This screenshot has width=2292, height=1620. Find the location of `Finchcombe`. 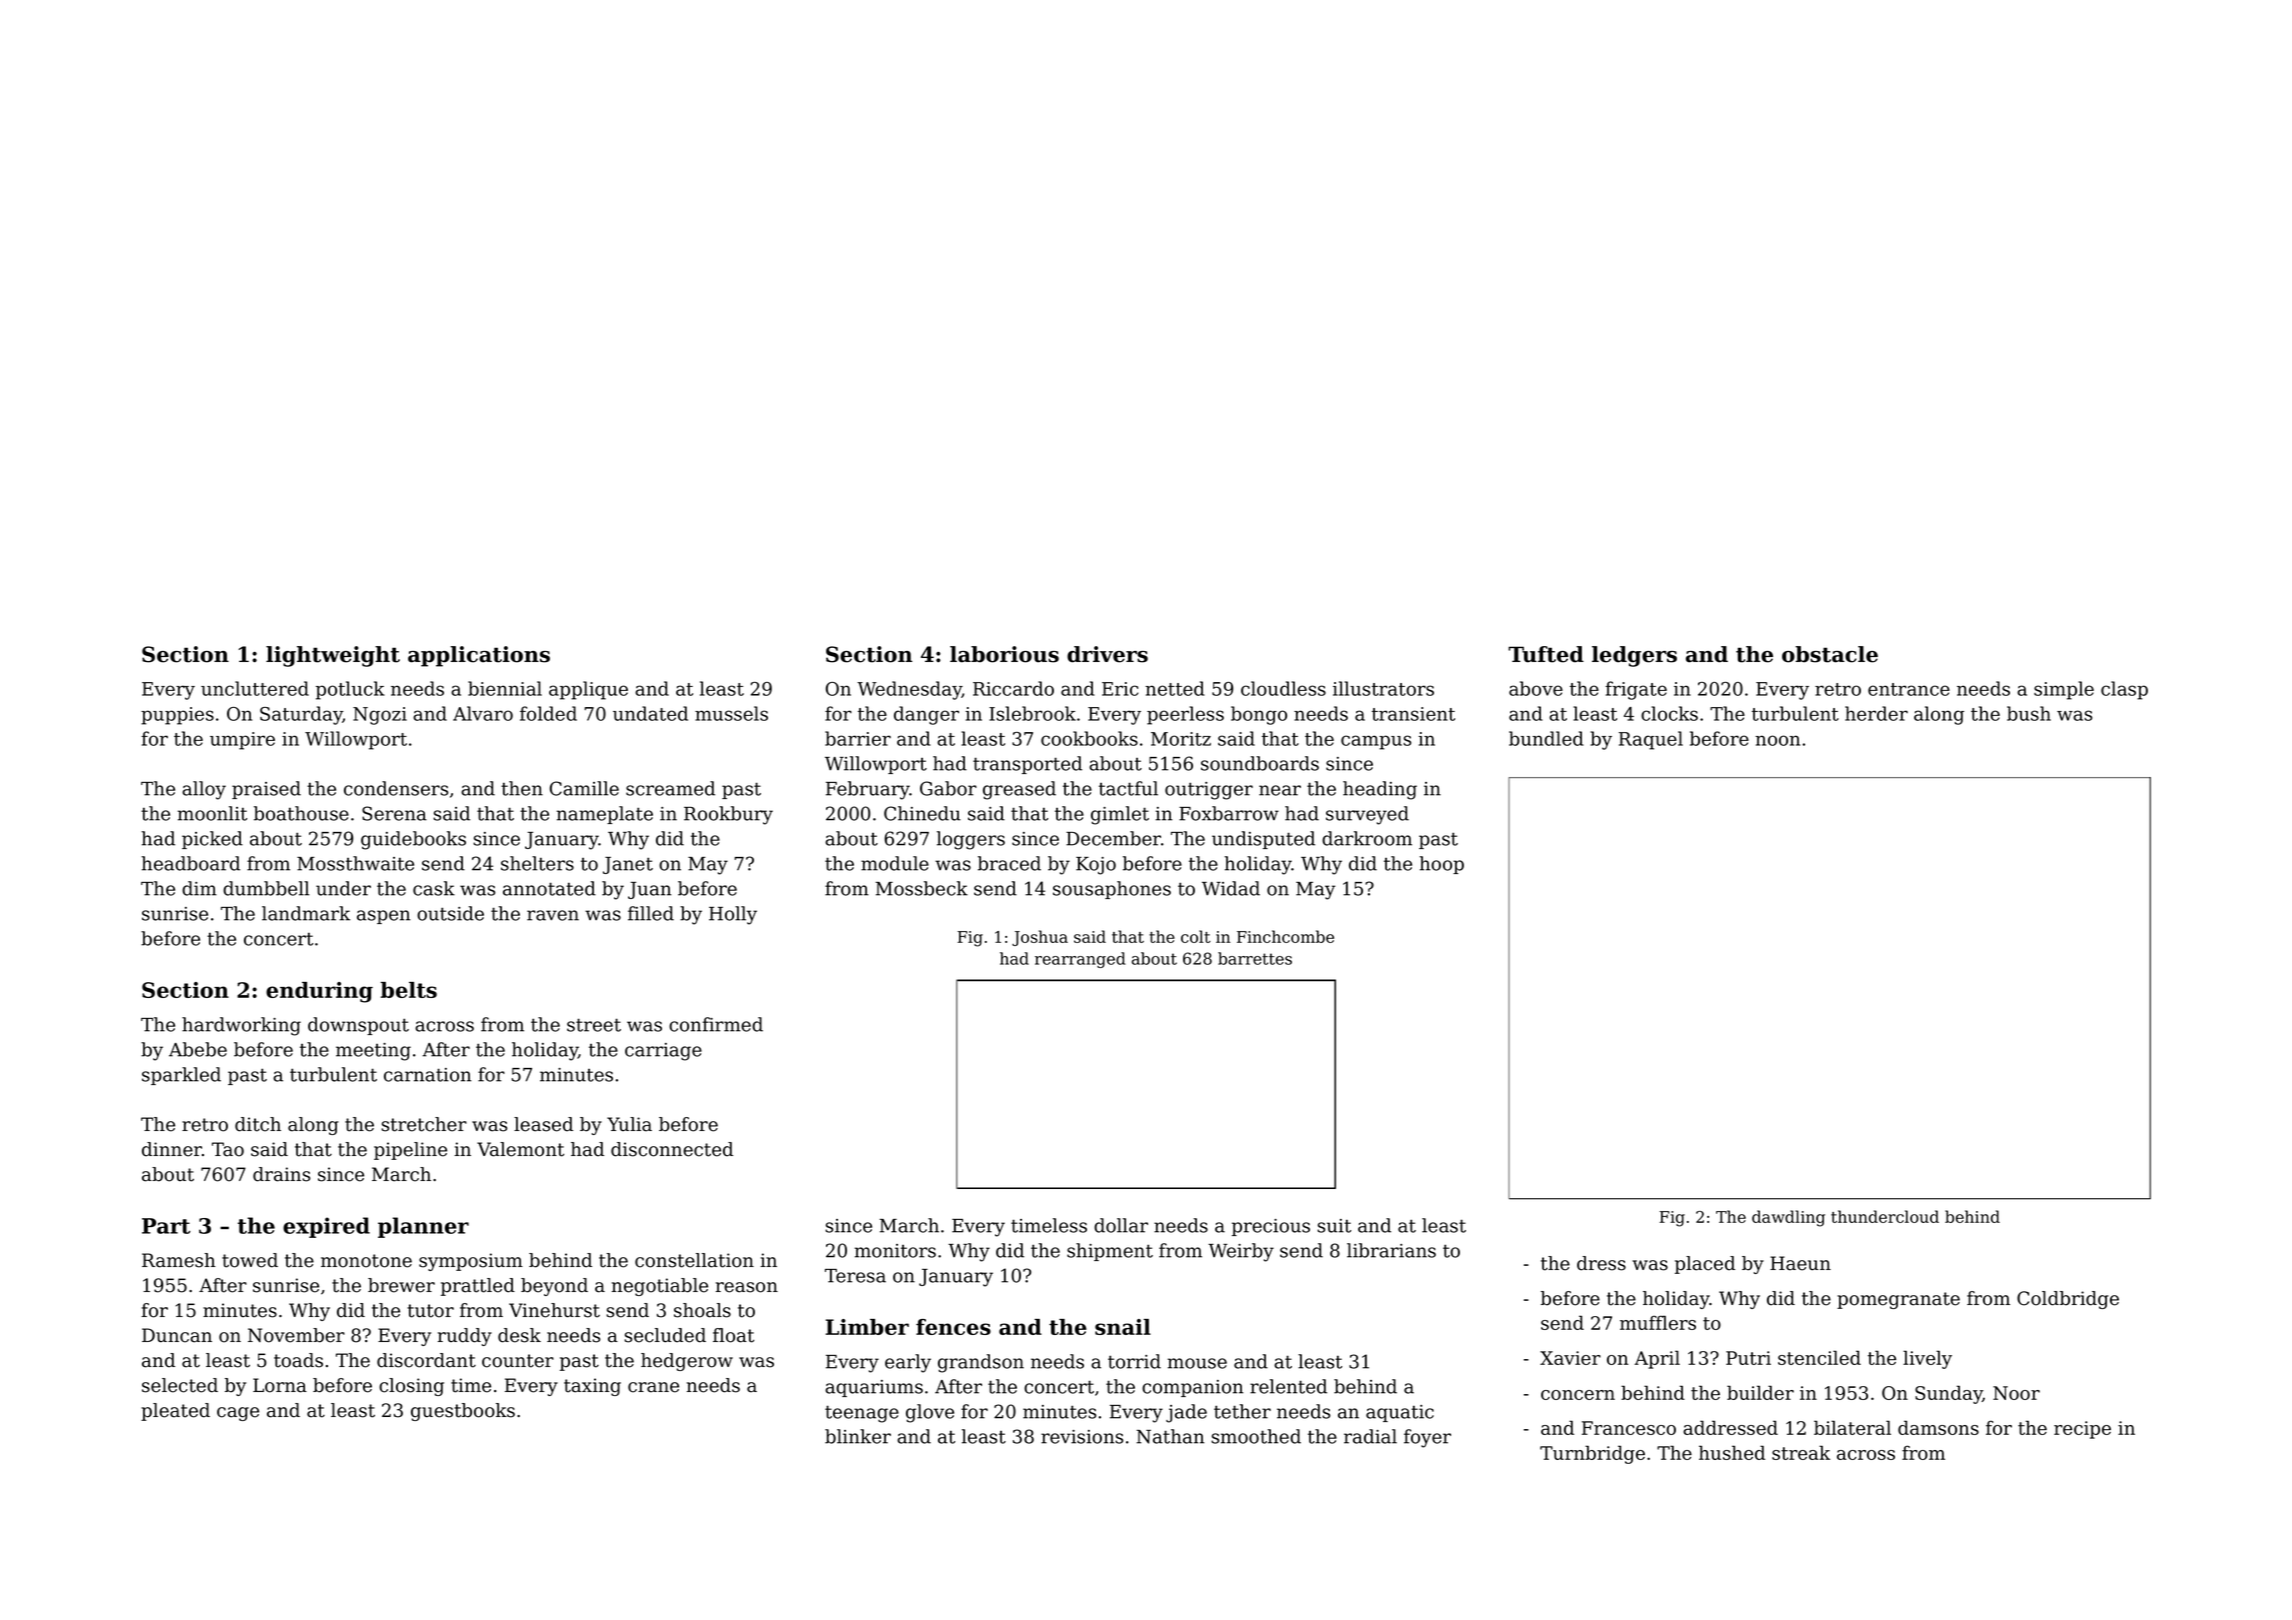

Finchcombe is located at coordinates (1285, 936).
